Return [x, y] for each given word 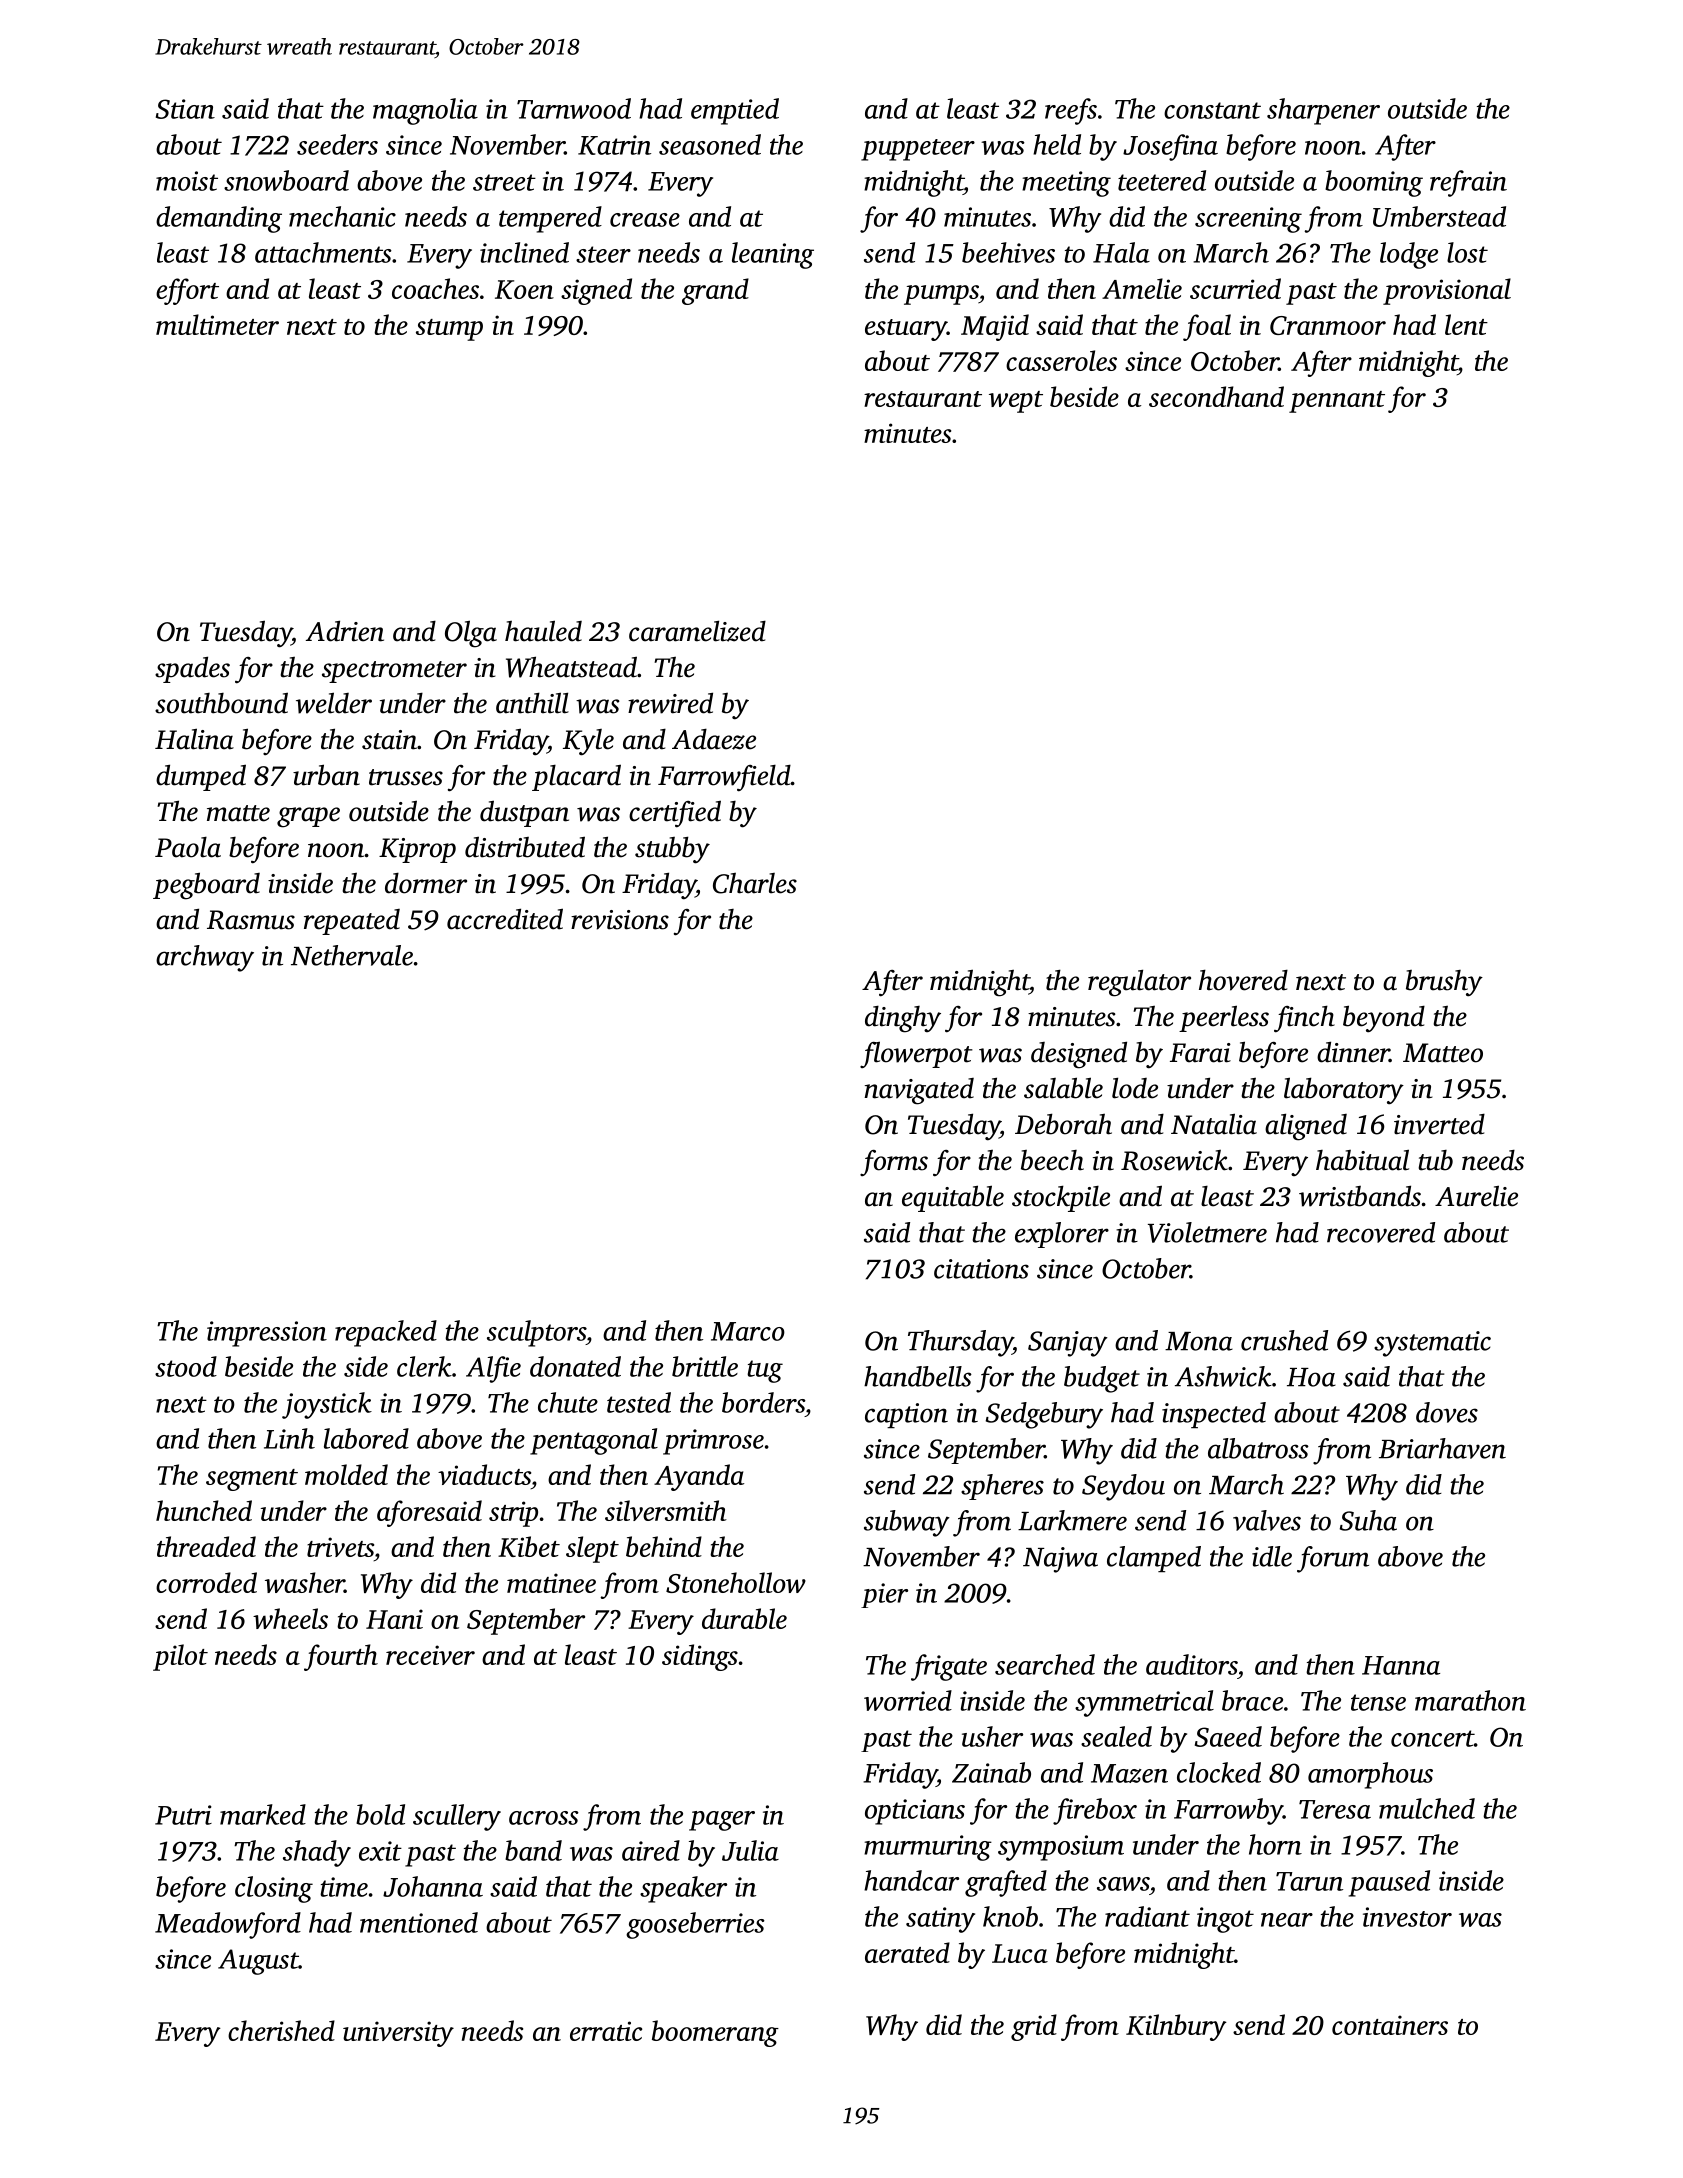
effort [187, 291]
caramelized [697, 631]
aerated [907, 1952]
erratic [606, 2031]
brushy [1444, 983]
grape [308, 817]
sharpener [1323, 111]
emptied [735, 111]
